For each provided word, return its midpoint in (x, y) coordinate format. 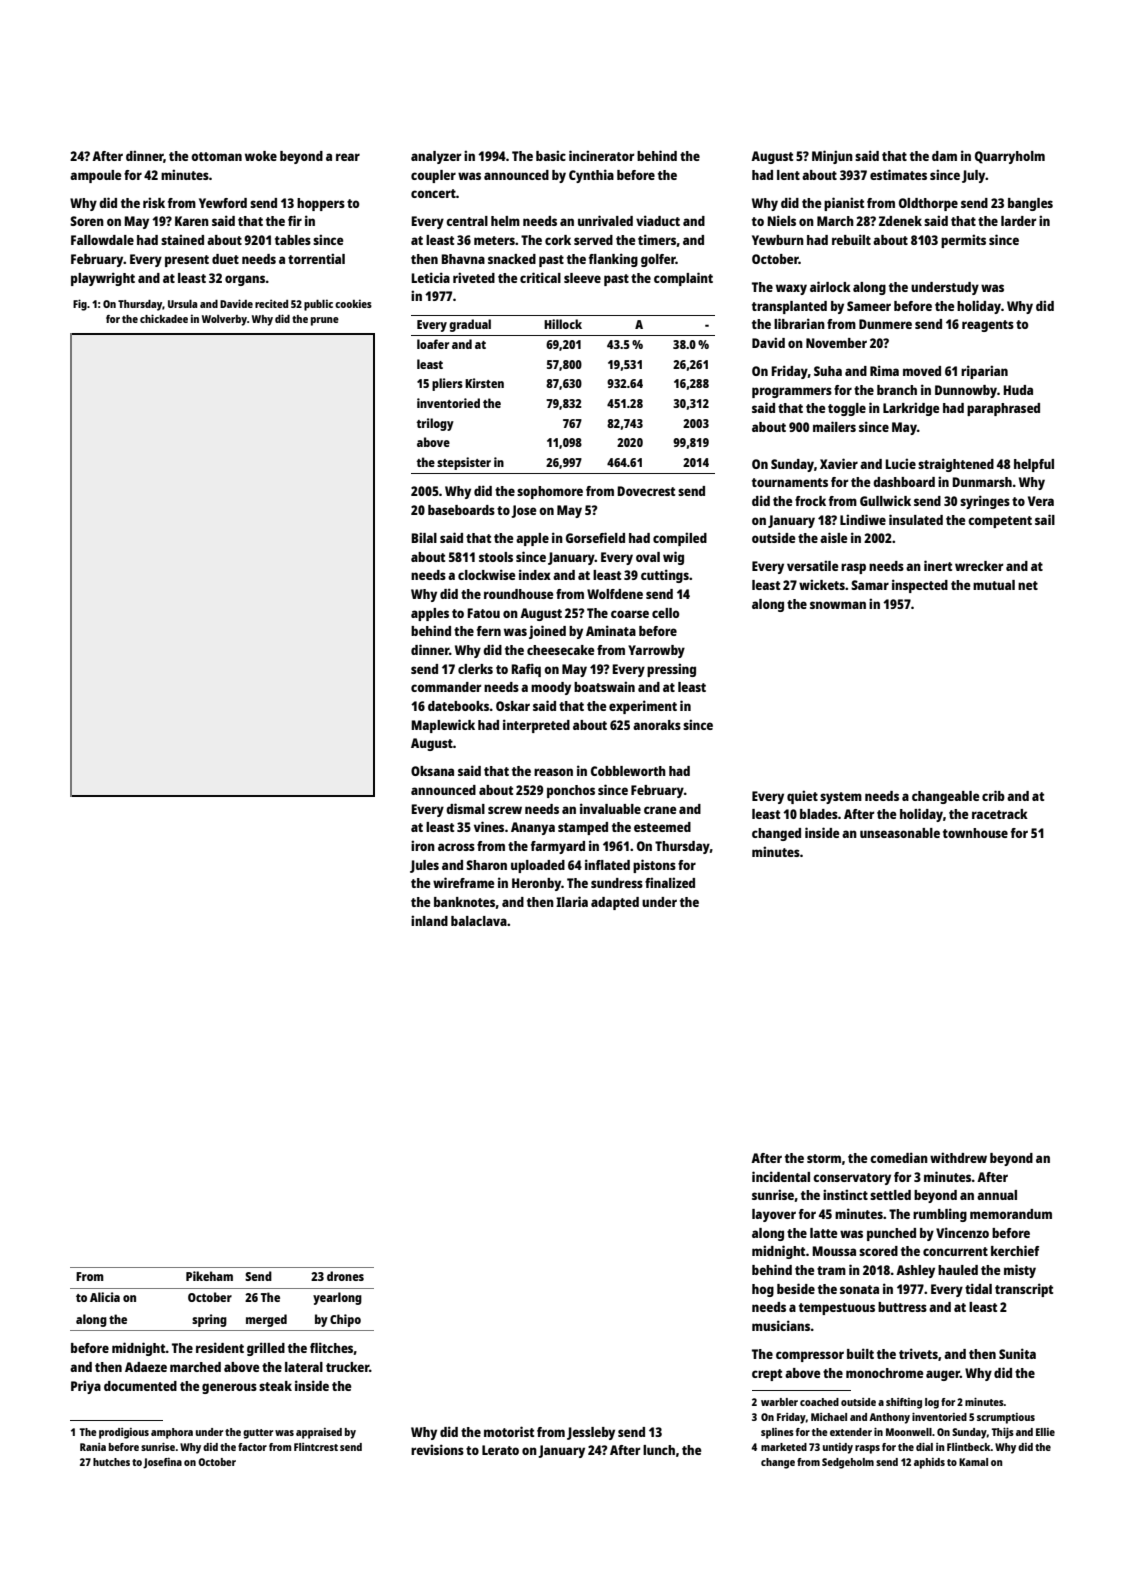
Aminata (611, 630)
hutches (111, 1462)
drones (345, 1276)
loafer (433, 344)
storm (824, 1158)
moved (922, 371)
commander (446, 687)
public (318, 305)
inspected (920, 586)
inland (429, 920)
